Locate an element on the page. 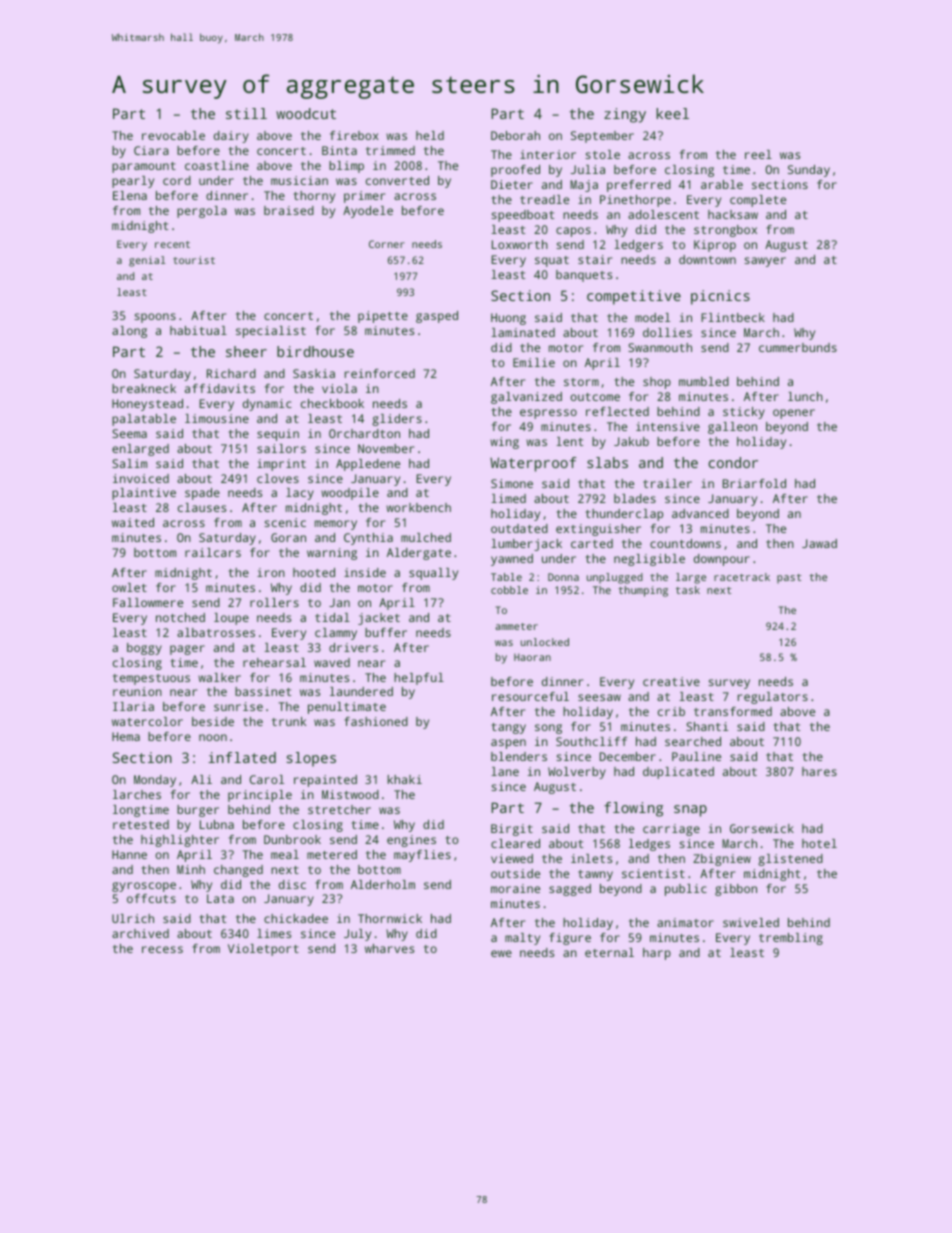  repainted is located at coordinates (325, 781).
